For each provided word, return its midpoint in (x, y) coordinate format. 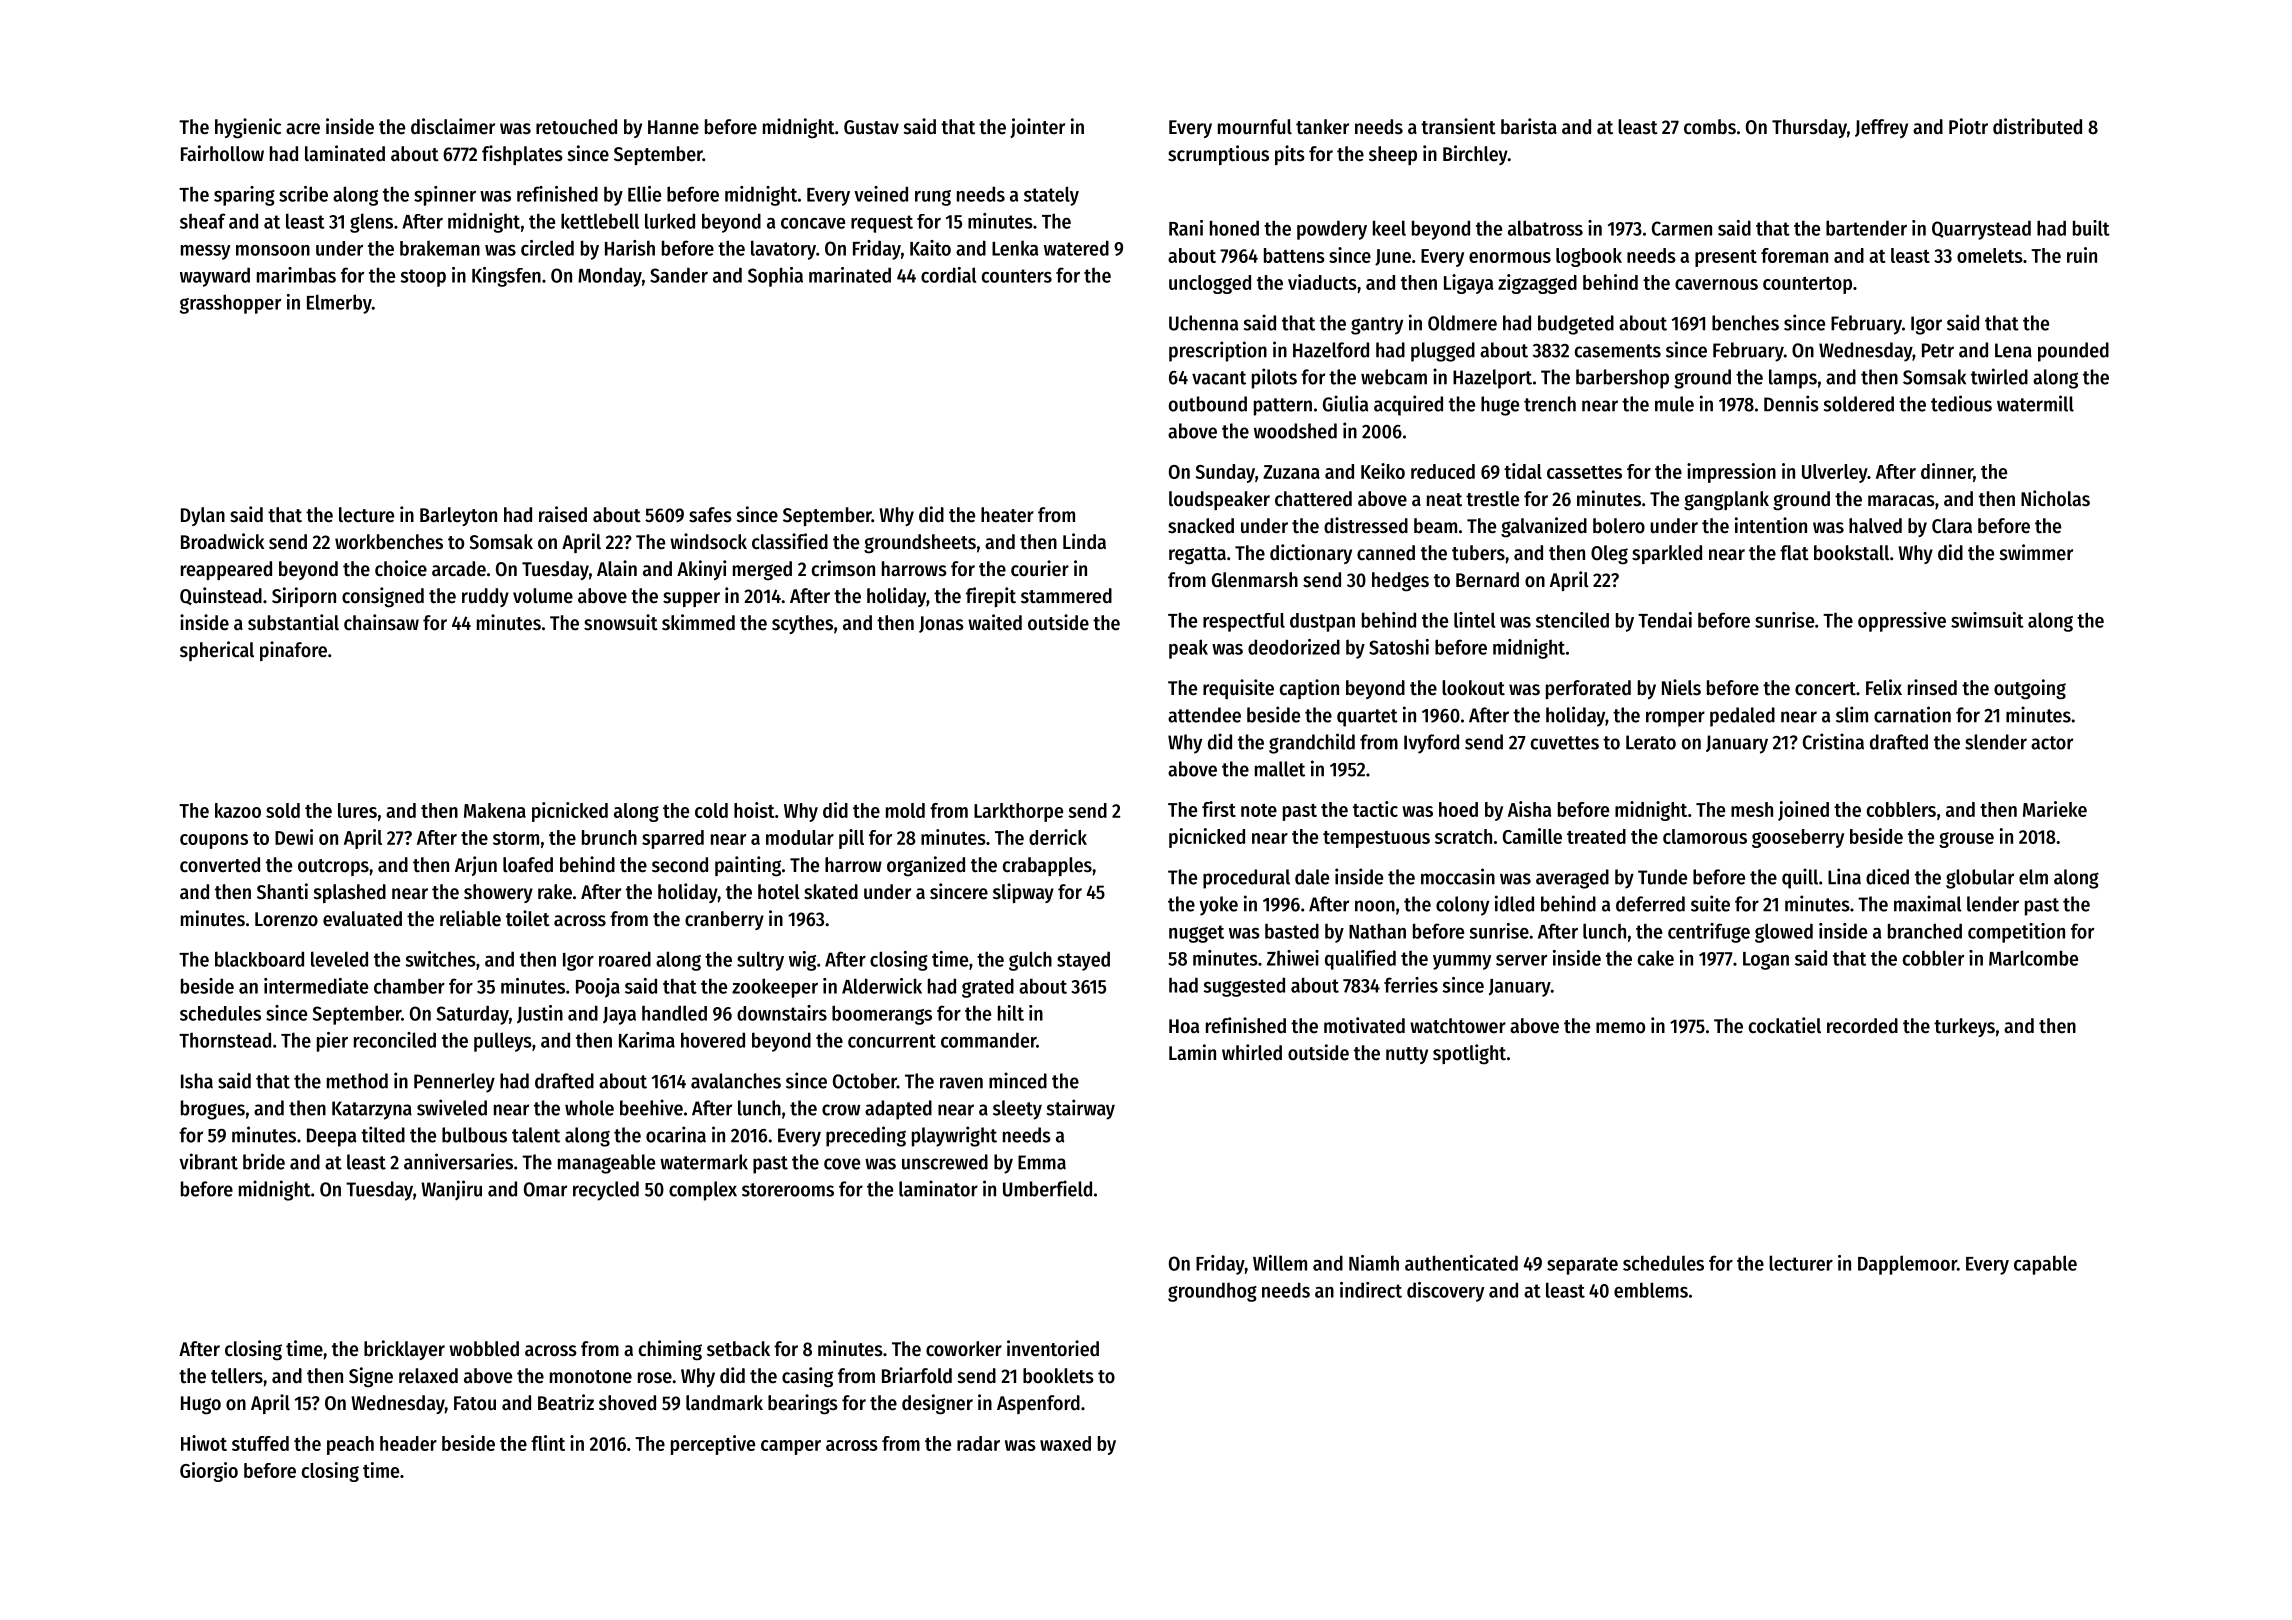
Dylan (203, 516)
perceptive (713, 1445)
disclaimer (453, 126)
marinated (850, 275)
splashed (350, 893)
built (2091, 228)
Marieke (2055, 809)
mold (905, 810)
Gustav (871, 127)
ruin (2082, 255)
